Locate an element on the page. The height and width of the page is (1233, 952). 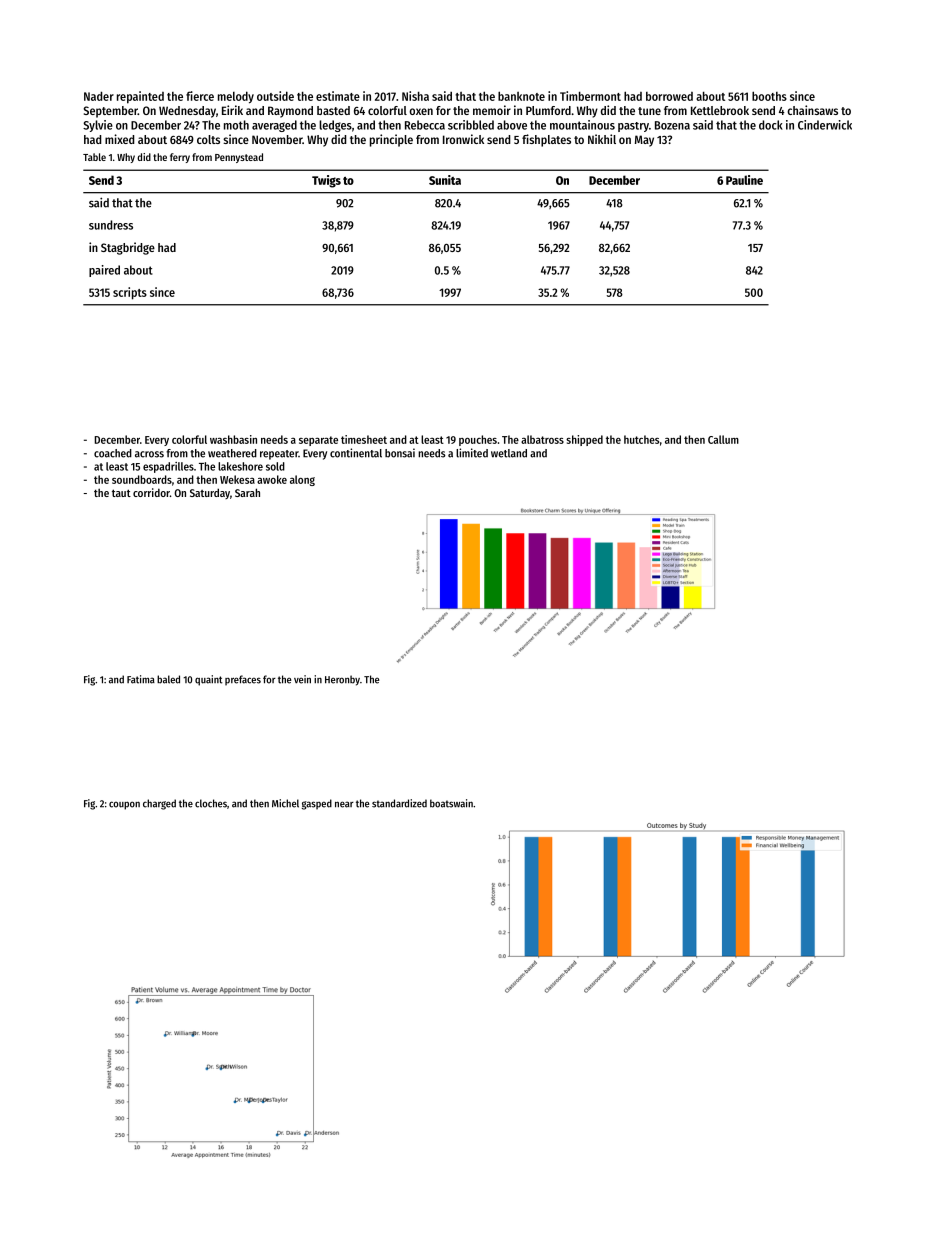
Callum is located at coordinates (723, 439).
